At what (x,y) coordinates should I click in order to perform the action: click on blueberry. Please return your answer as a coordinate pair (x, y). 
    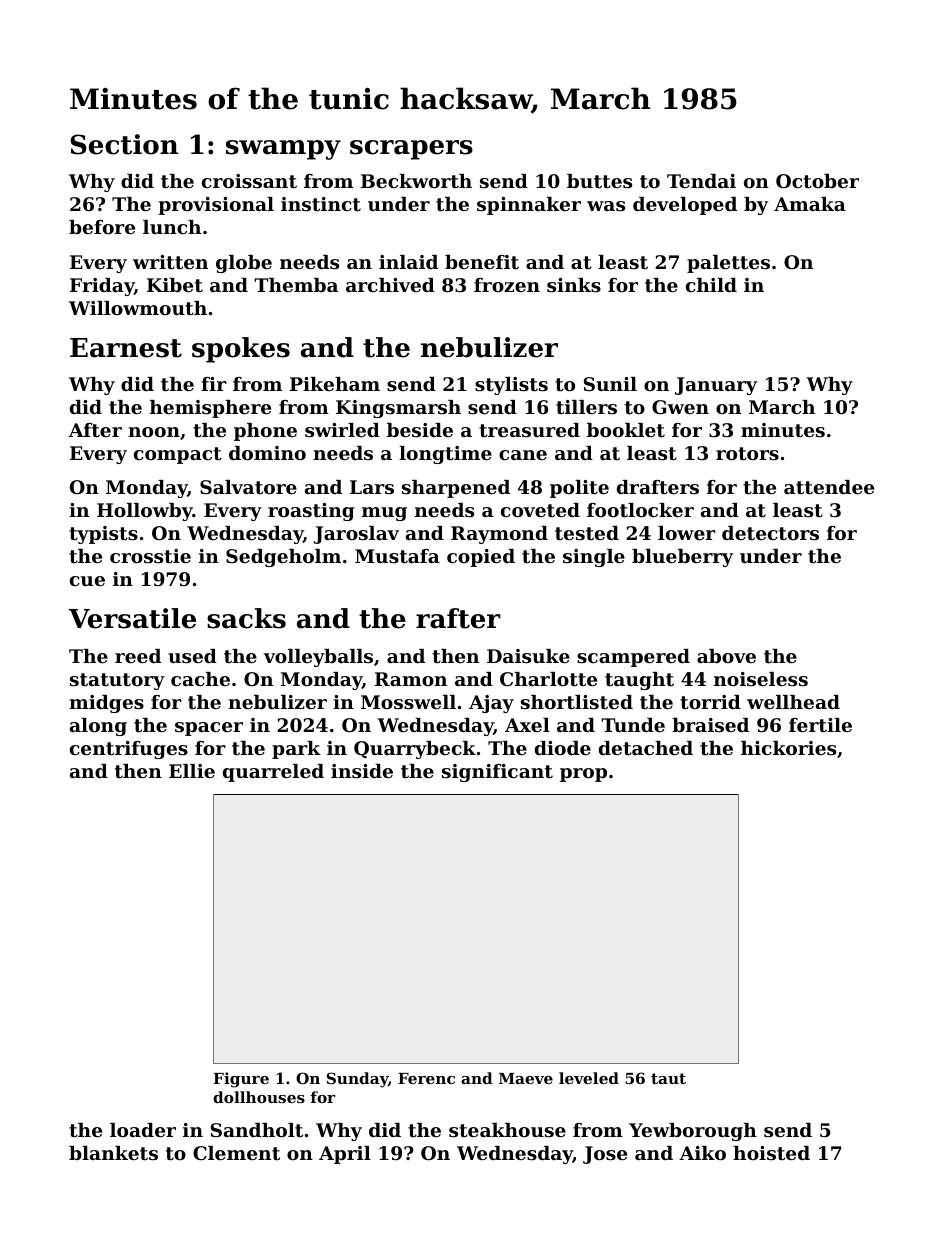
    Looking at the image, I should click on (682, 558).
